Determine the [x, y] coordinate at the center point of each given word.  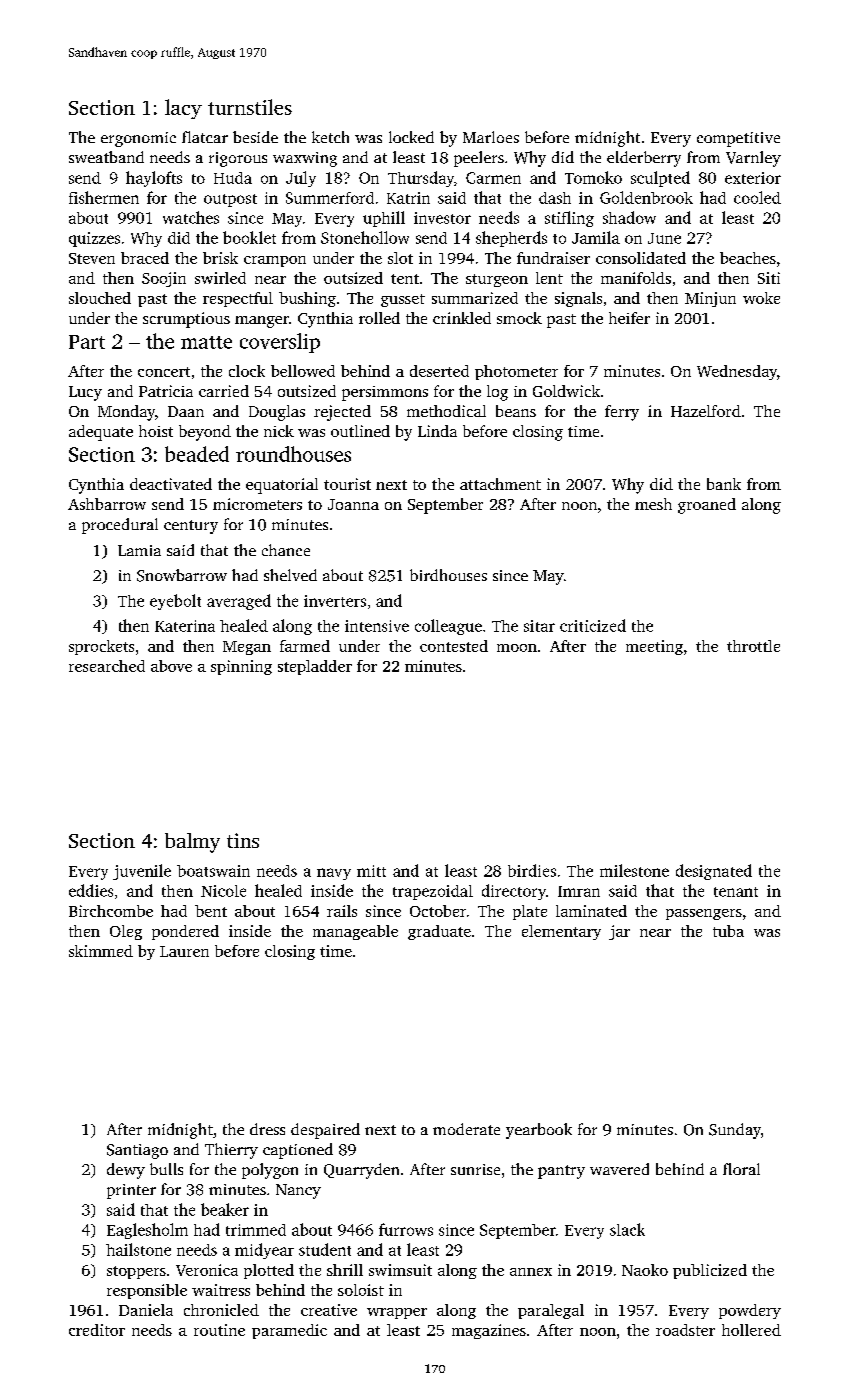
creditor [97, 1330]
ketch [330, 137]
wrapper [397, 1313]
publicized [710, 1271]
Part [87, 342]
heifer [629, 318]
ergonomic [138, 139]
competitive [738, 139]
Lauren [184, 951]
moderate [466, 1129]
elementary [561, 932]
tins [243, 840]
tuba [728, 931]
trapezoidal [433, 892]
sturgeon [497, 280]
